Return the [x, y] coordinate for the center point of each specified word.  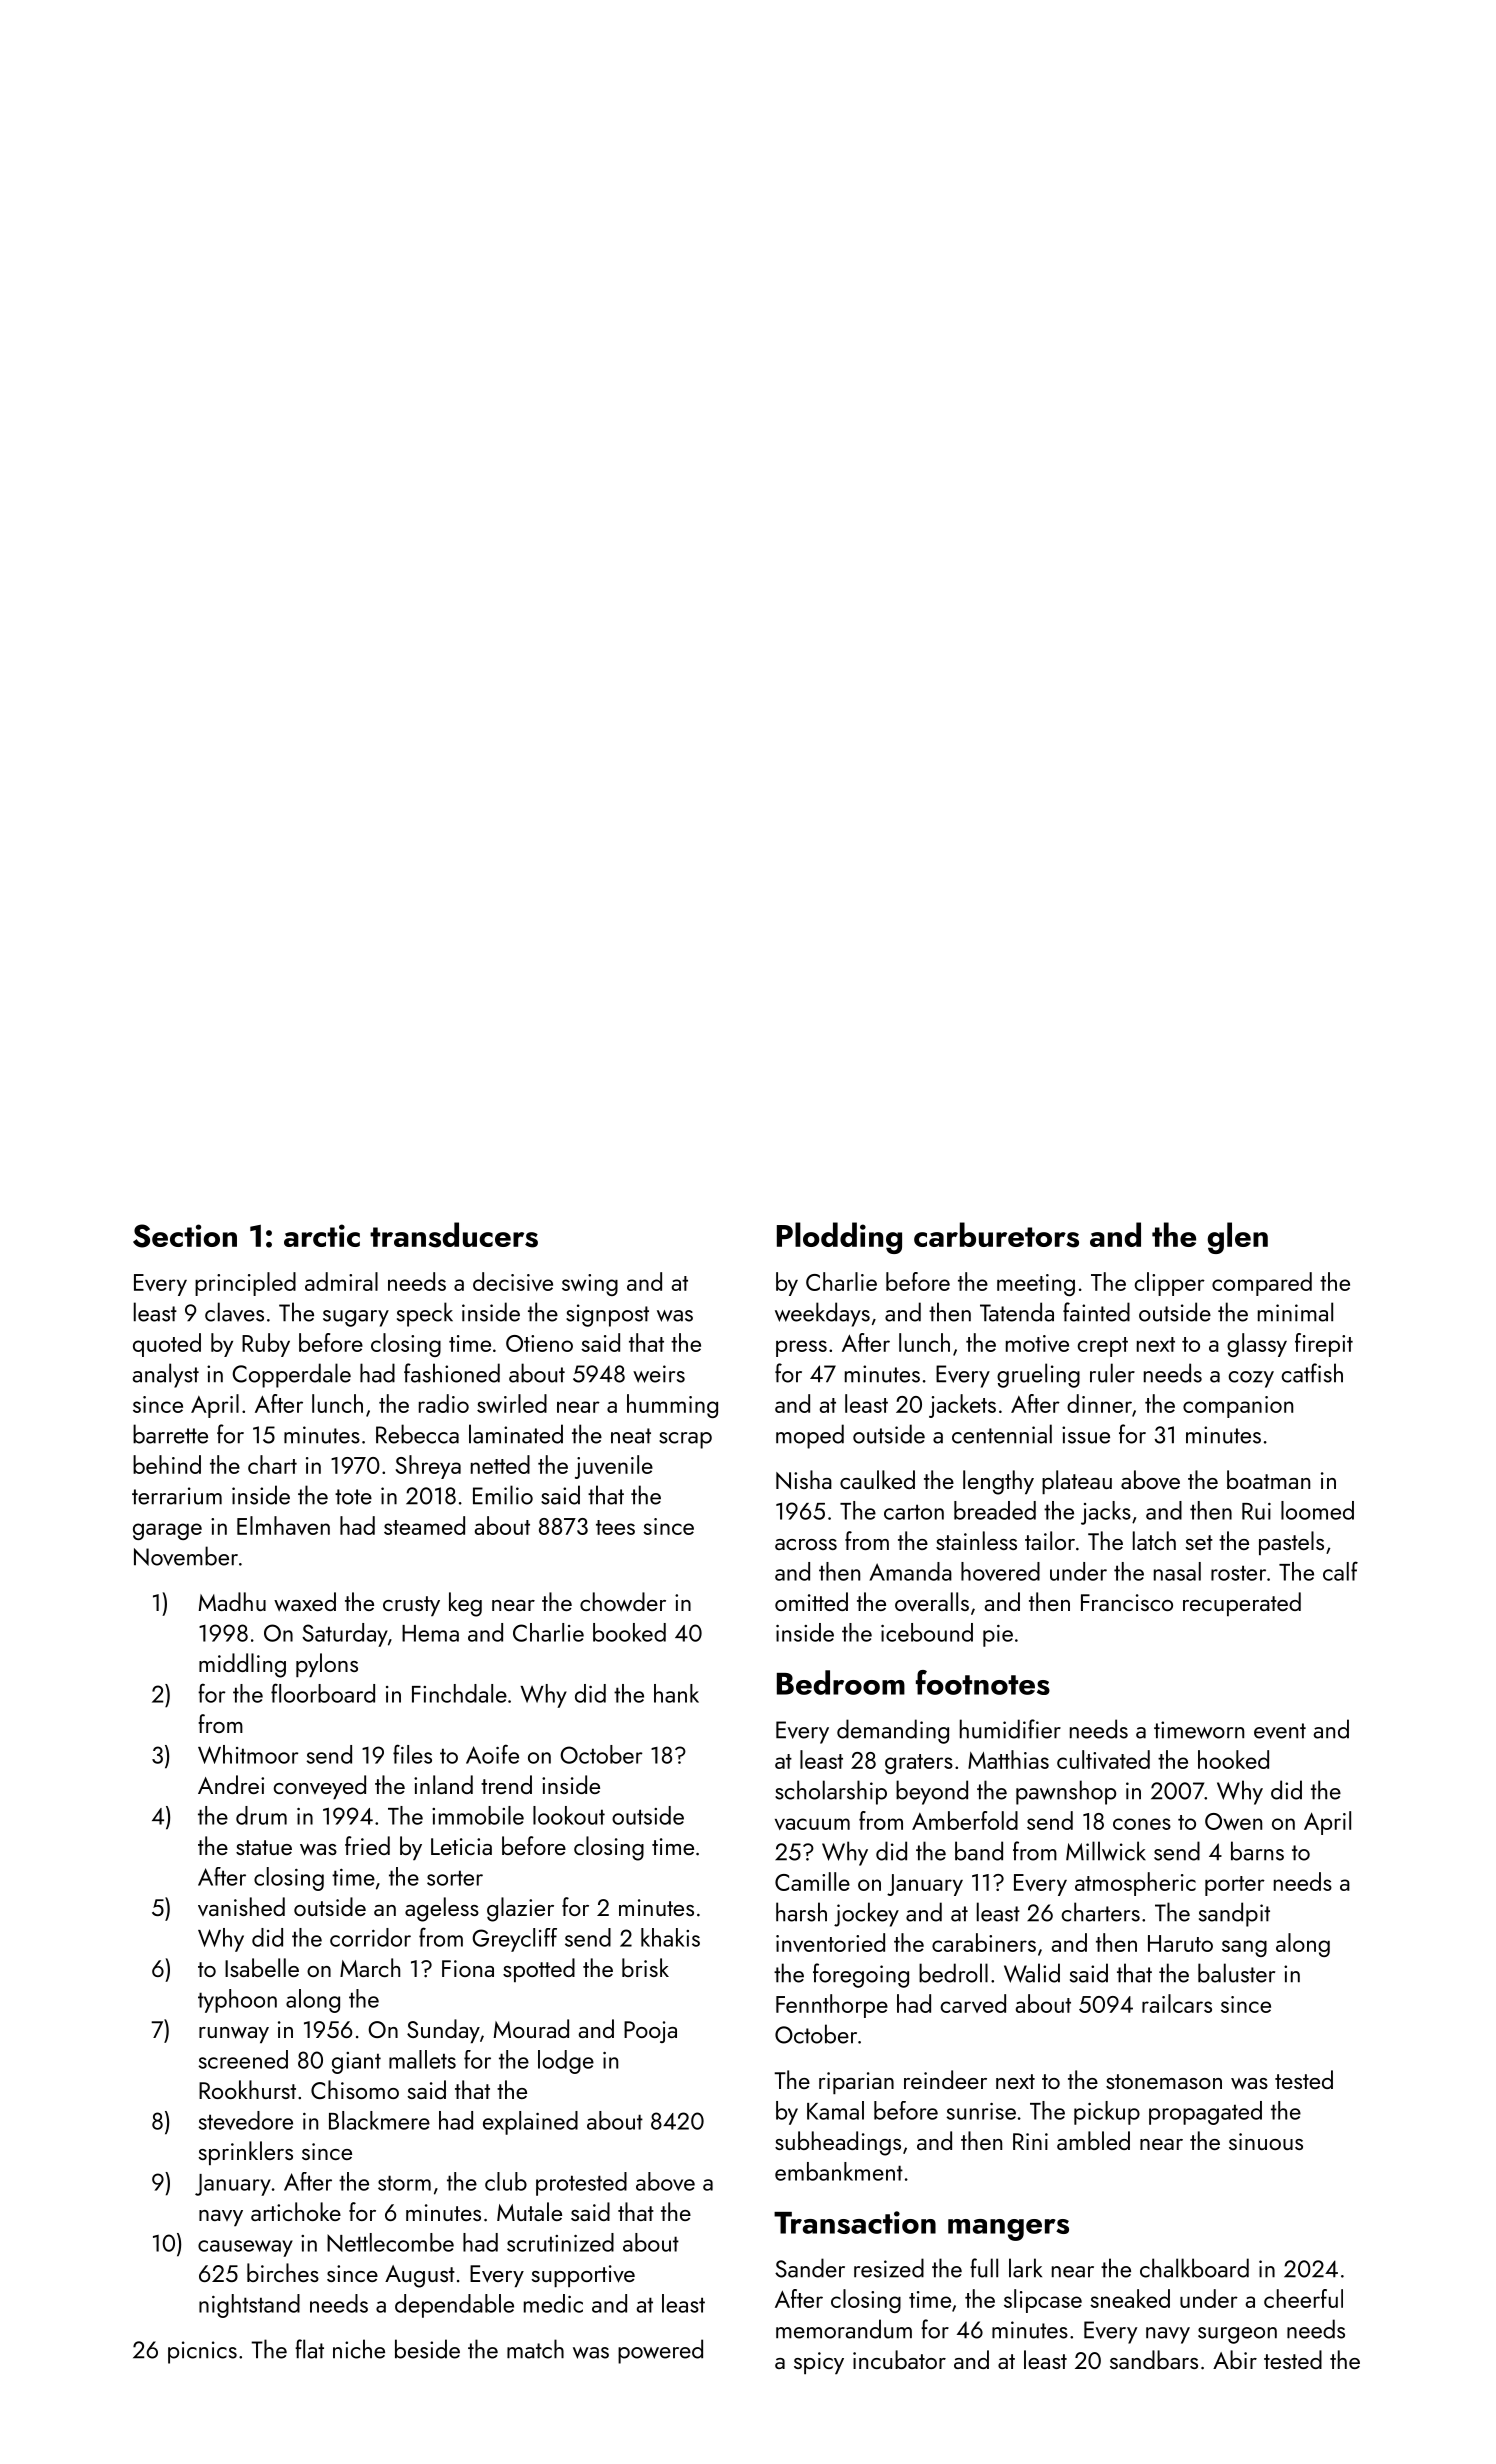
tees [615, 1527]
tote [353, 1497]
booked [629, 1632]
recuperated [1242, 1604]
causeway [245, 2248]
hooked [1233, 1759]
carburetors [996, 1235]
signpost [607, 1315]
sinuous [1266, 2141]
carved [973, 2003]
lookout [569, 1815]
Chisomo [355, 2089]
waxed [305, 1602]
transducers [454, 1235]
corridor [370, 1937]
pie [998, 1636]
